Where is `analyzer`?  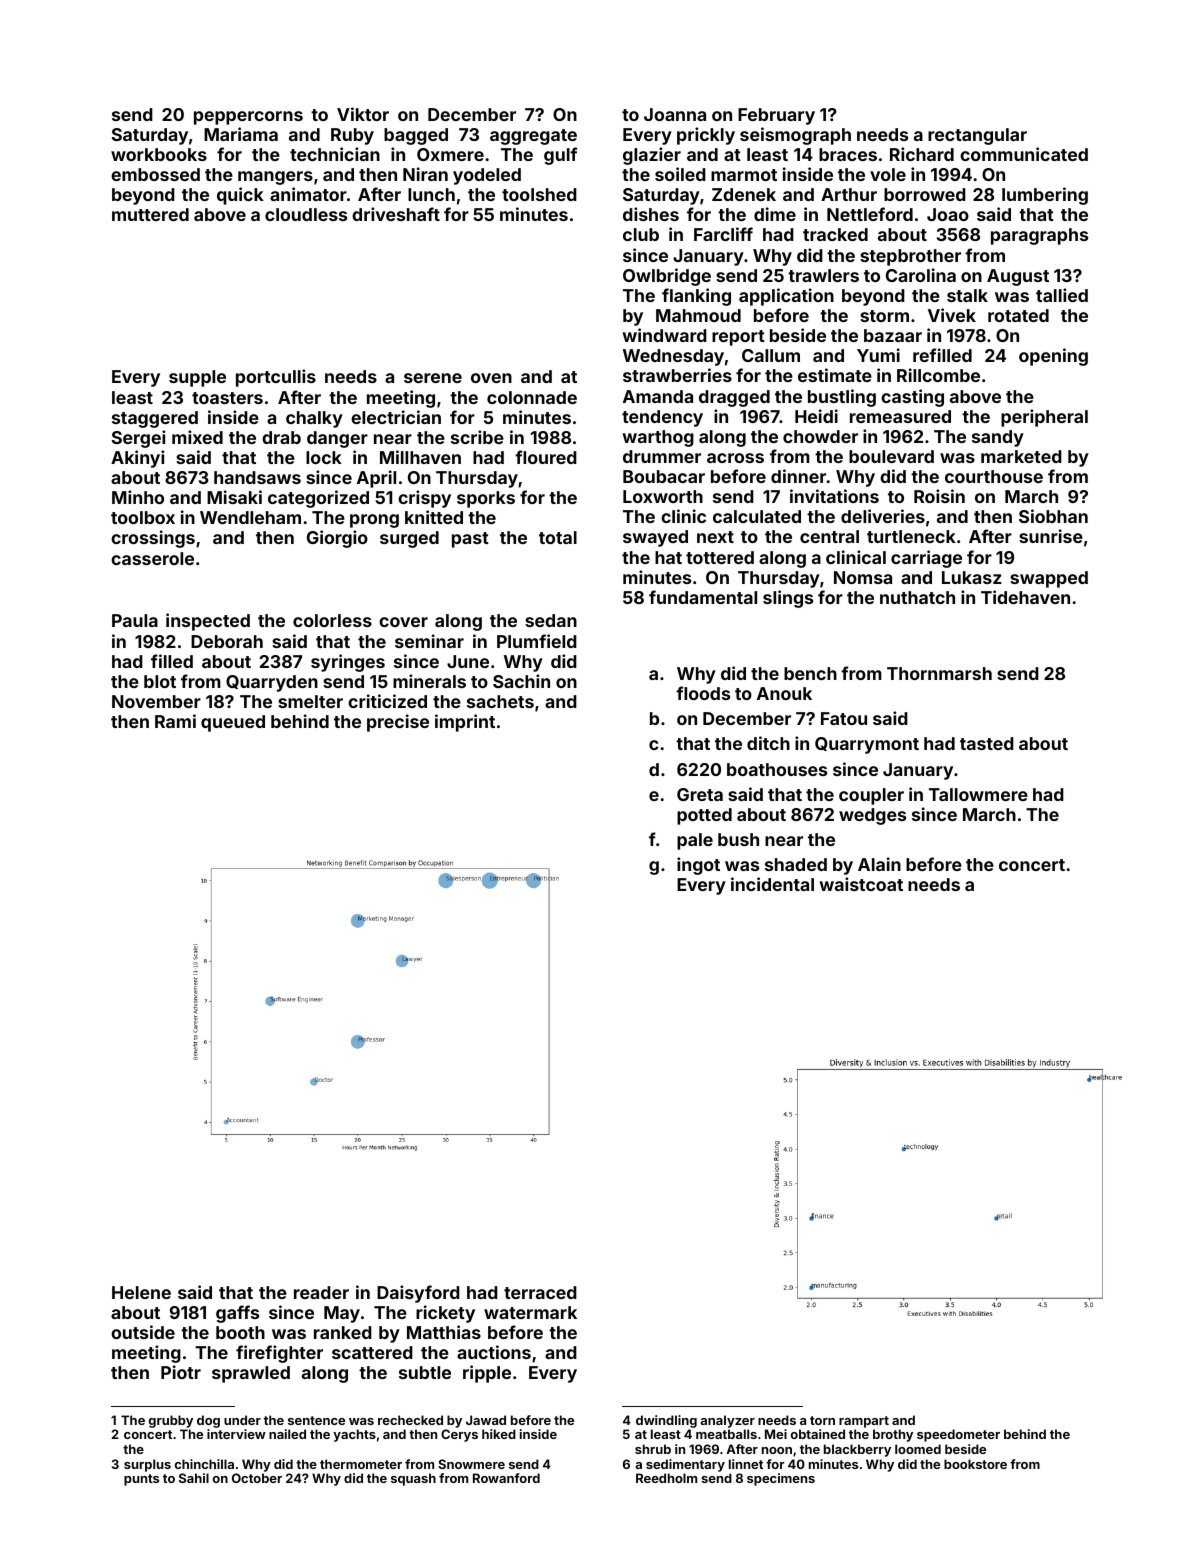 analyzer is located at coordinates (727, 1421).
